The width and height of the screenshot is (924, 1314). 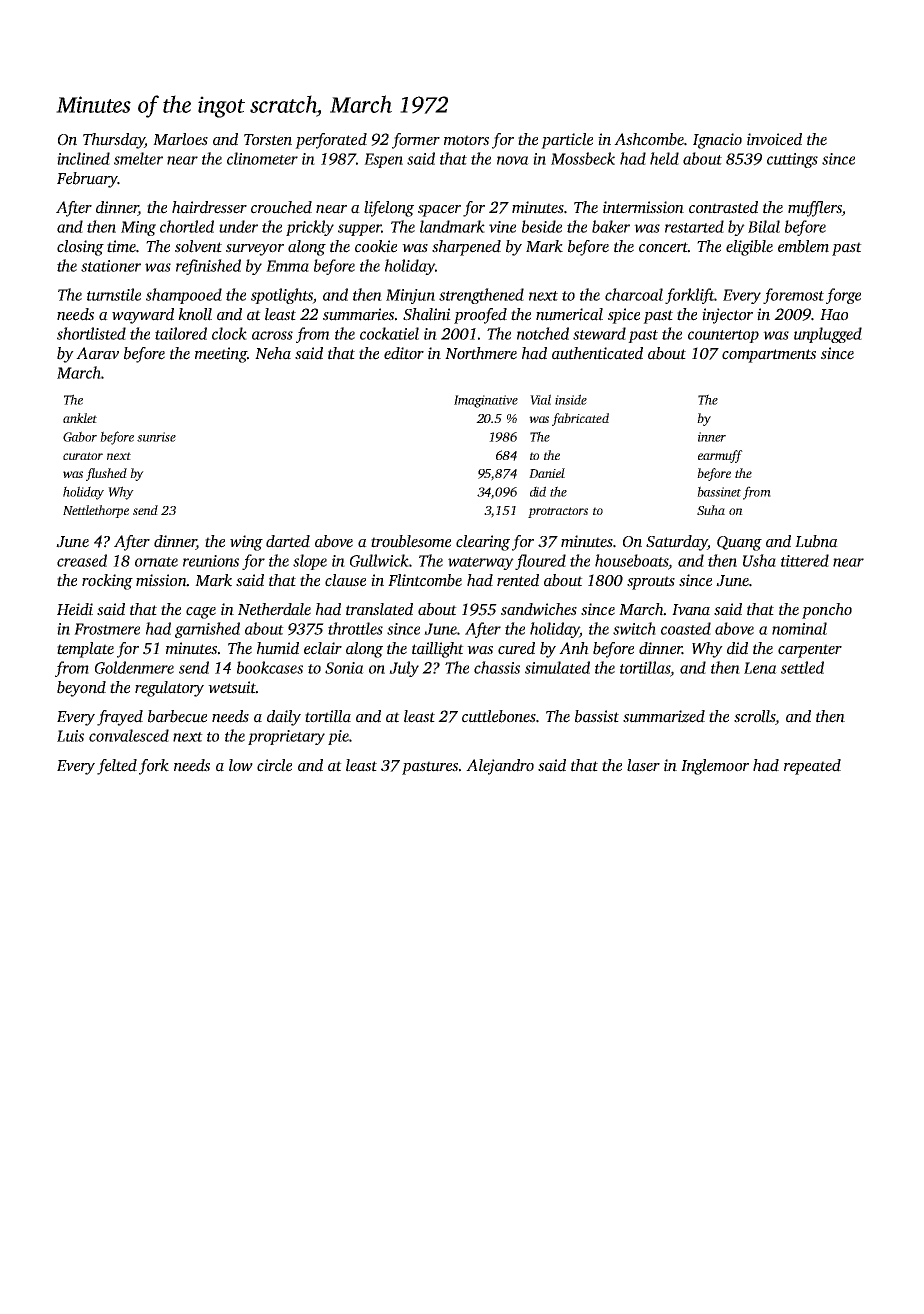 What do you see at coordinates (774, 139) in the screenshot?
I see `invoiced` at bounding box center [774, 139].
